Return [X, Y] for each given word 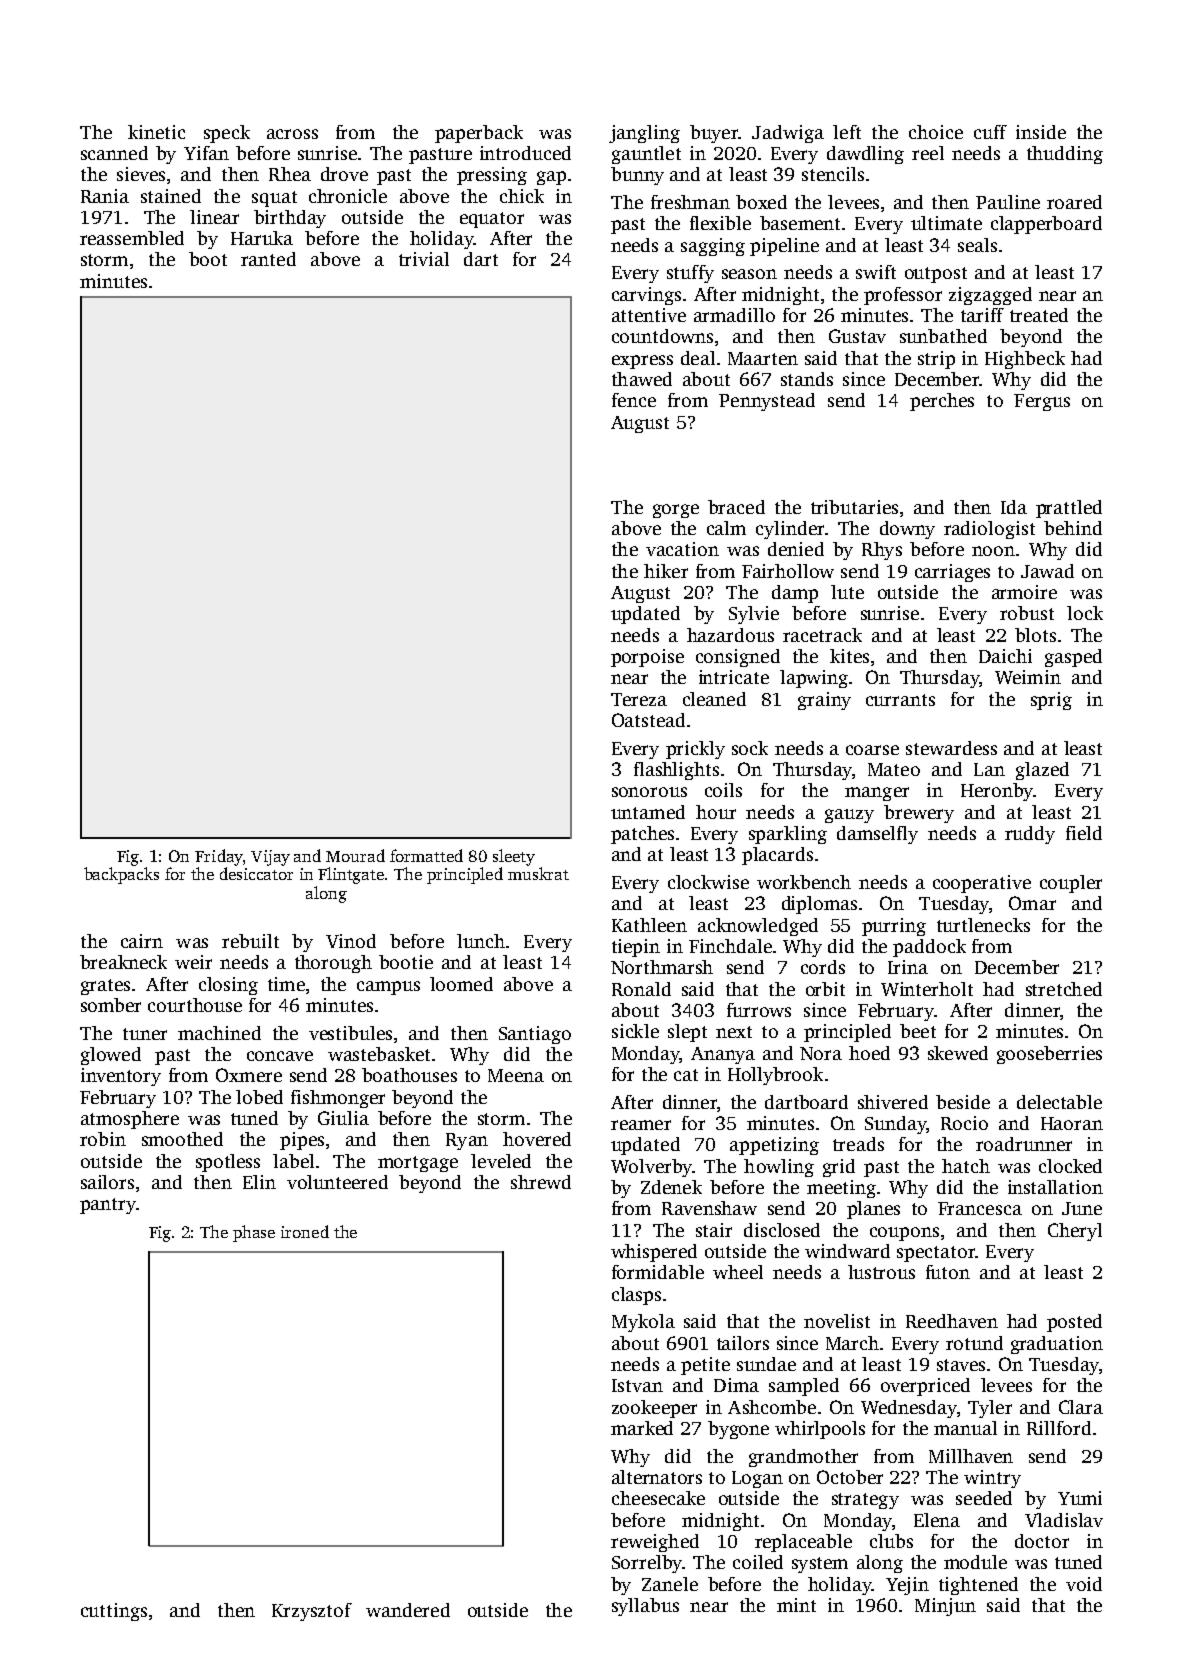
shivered [893, 1102]
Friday [219, 857]
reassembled [132, 238]
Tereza [639, 699]
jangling [644, 134]
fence [634, 400]
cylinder [790, 530]
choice [936, 132]
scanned [114, 153]
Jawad [1047, 571]
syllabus [645, 1607]
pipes [302, 1141]
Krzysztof [312, 1612]
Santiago [535, 1035]
